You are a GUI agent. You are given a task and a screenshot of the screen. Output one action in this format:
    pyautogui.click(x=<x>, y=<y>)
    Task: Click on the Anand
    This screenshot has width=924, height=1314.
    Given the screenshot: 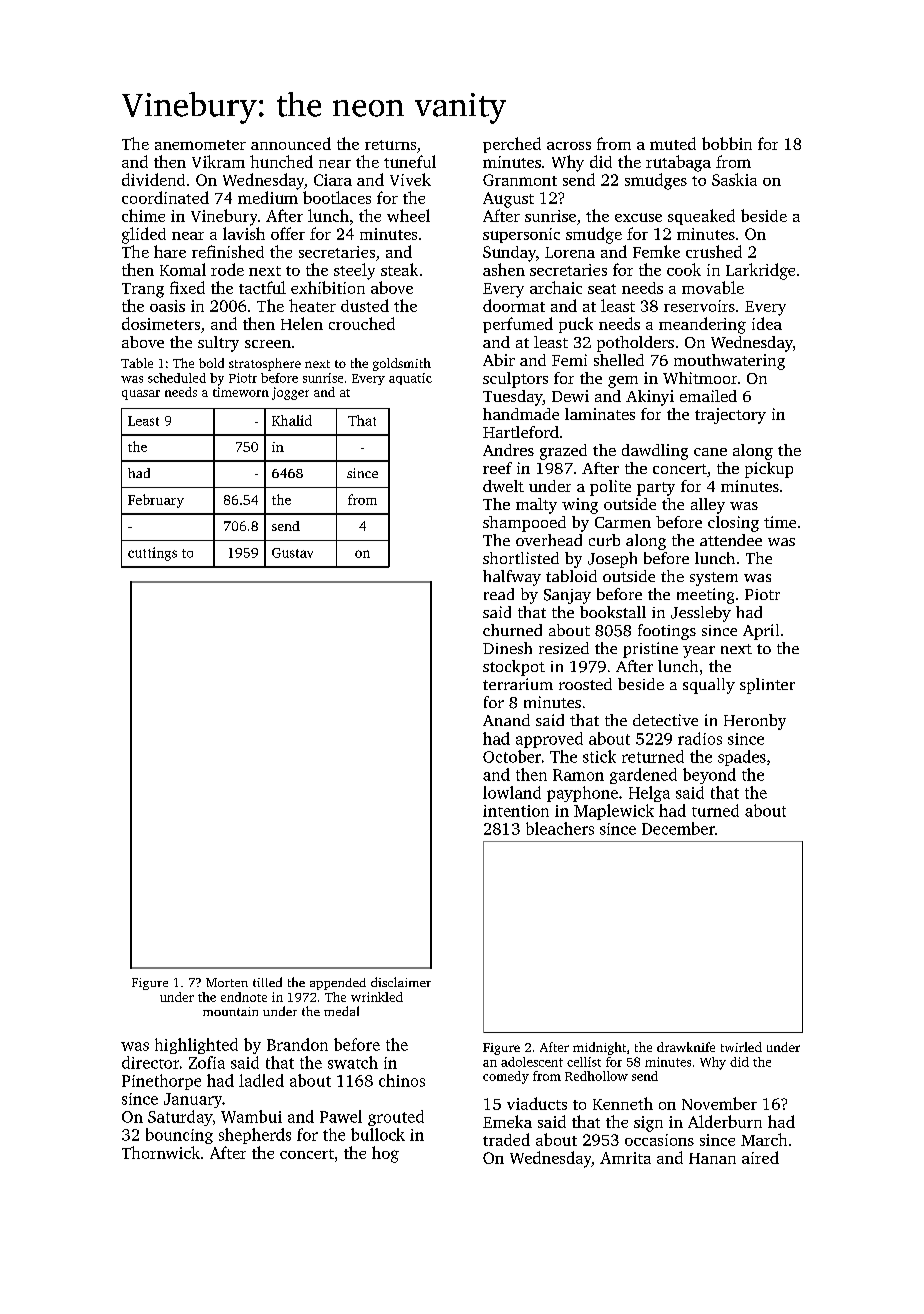 What is the action you would take?
    pyautogui.click(x=506, y=720)
